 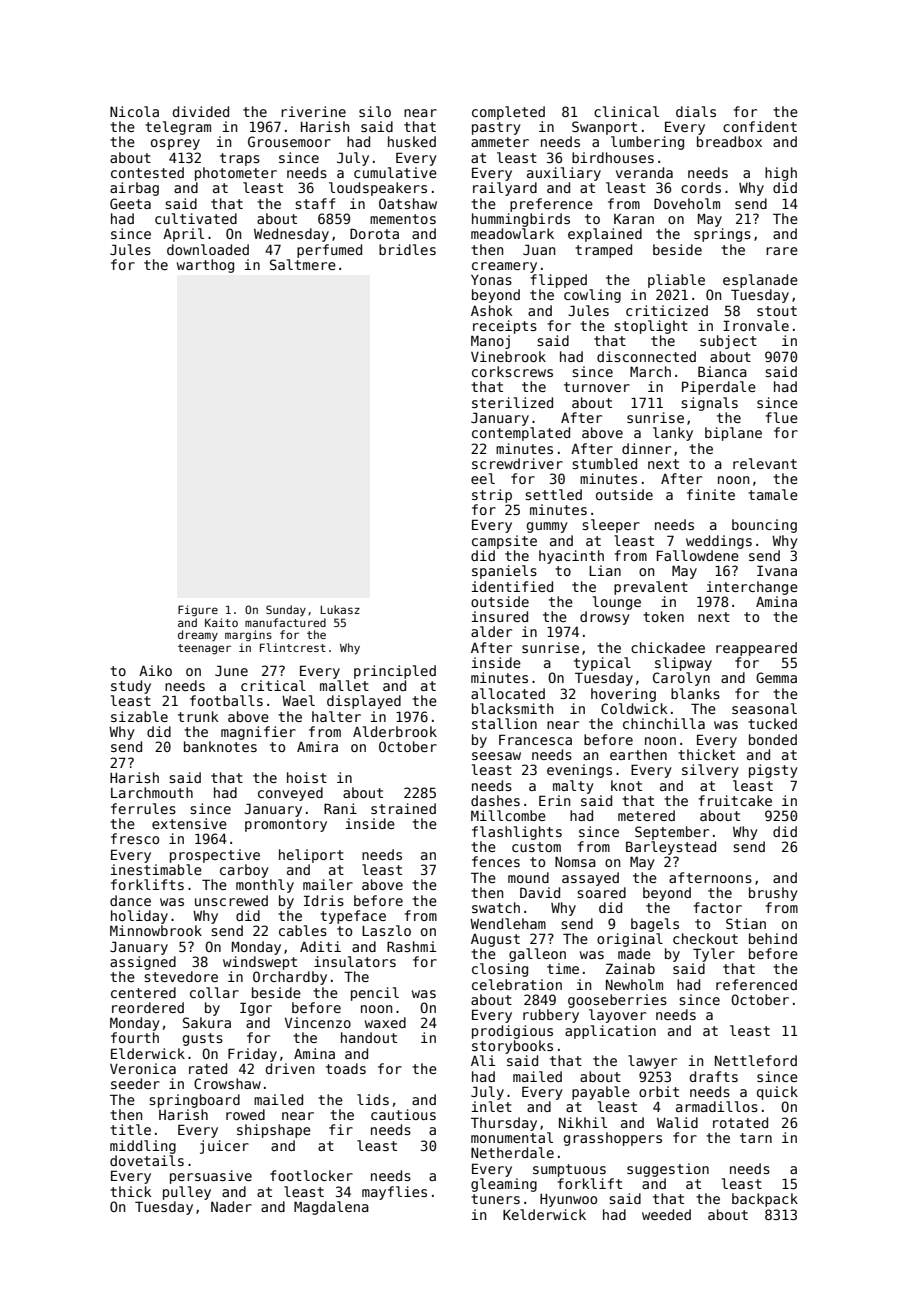 What do you see at coordinates (756, 1060) in the screenshot?
I see `Nettleford` at bounding box center [756, 1060].
